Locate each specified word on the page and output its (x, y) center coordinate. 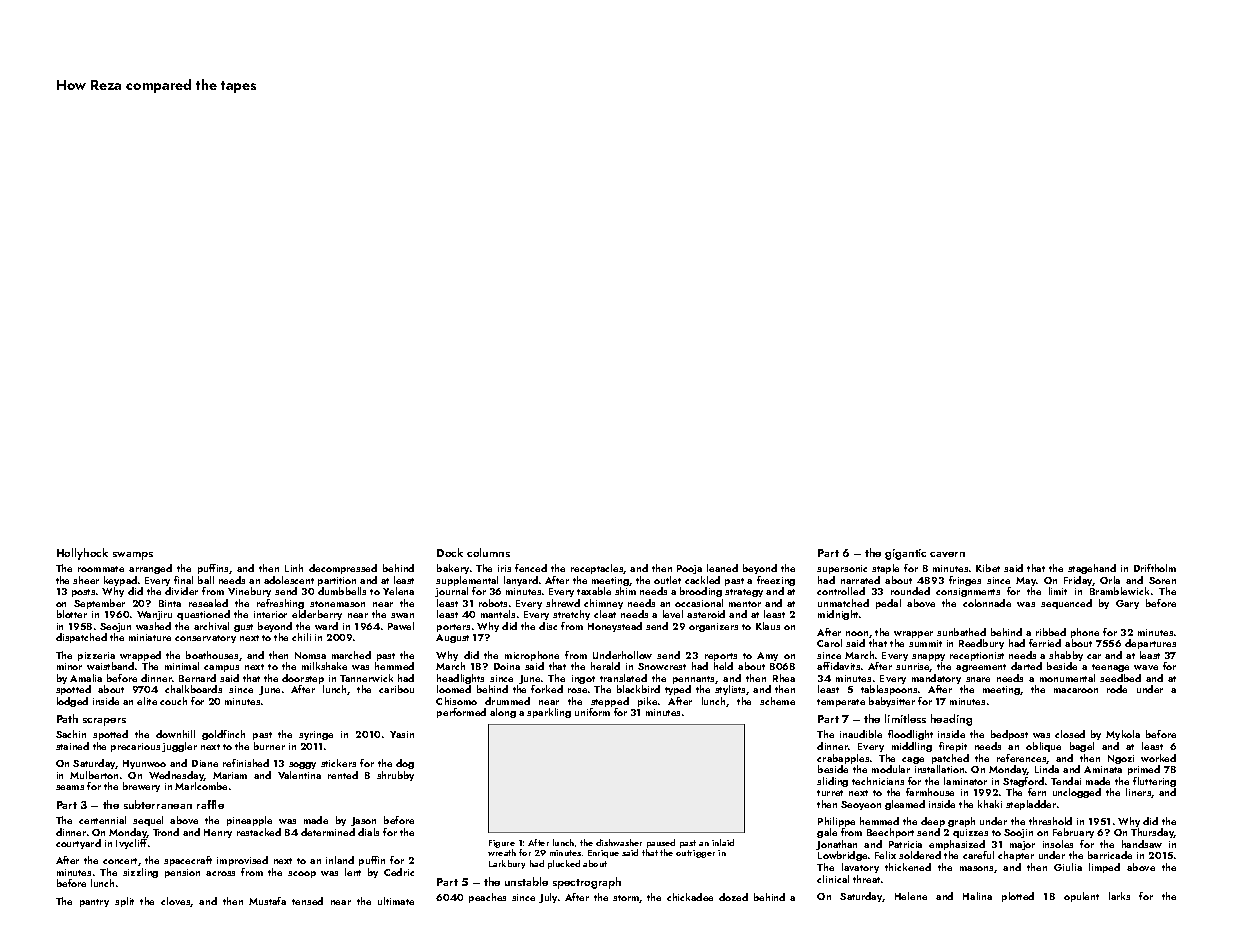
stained (72, 746)
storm (626, 899)
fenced (531, 568)
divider (181, 591)
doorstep (303, 679)
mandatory (936, 679)
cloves (176, 902)
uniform (592, 712)
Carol (829, 643)
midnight (838, 615)
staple (885, 569)
